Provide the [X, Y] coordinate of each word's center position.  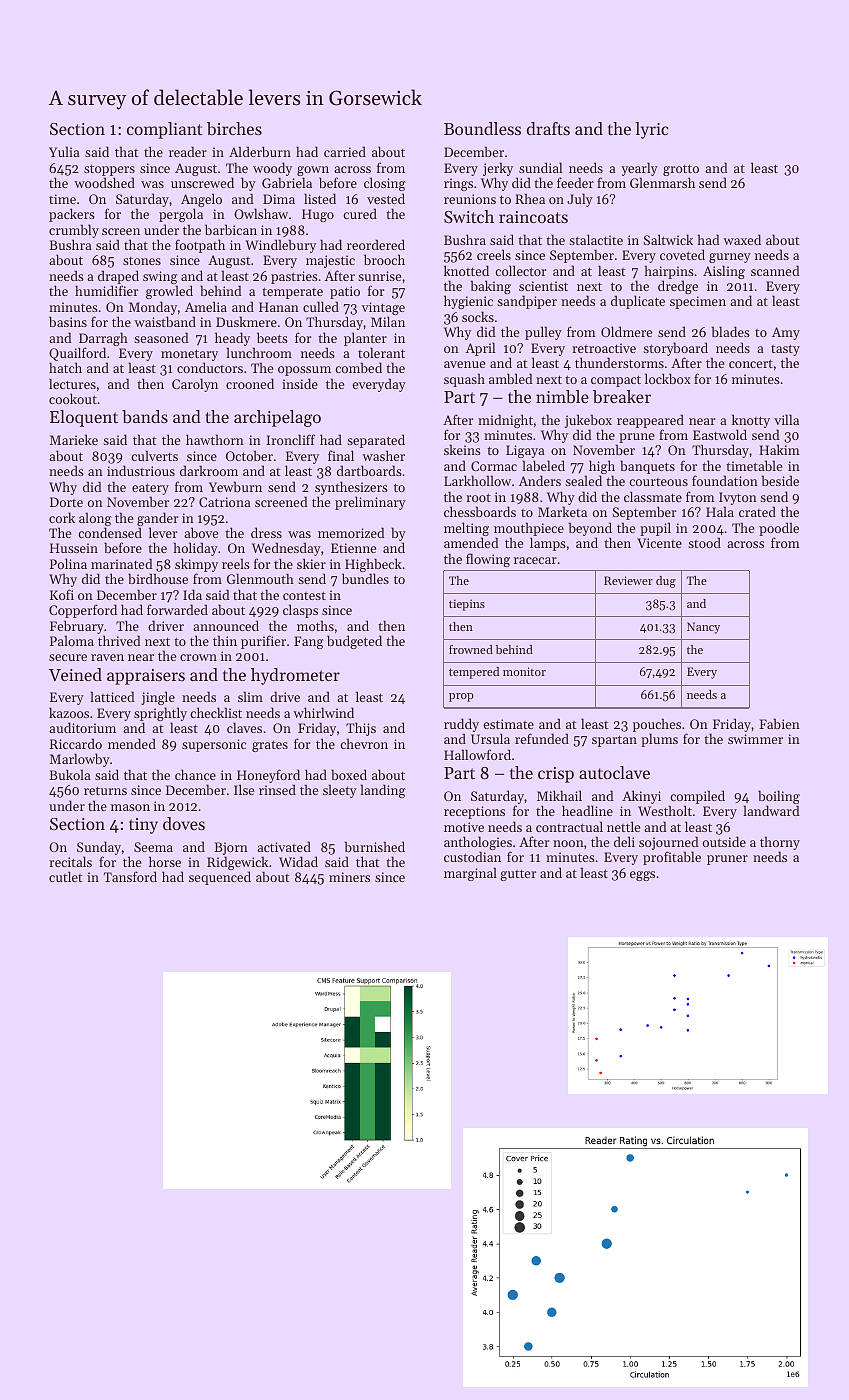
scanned [775, 270]
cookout [73, 398]
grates [270, 746]
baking [491, 287]
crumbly [74, 231]
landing [383, 791]
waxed [742, 239]
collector [520, 270]
